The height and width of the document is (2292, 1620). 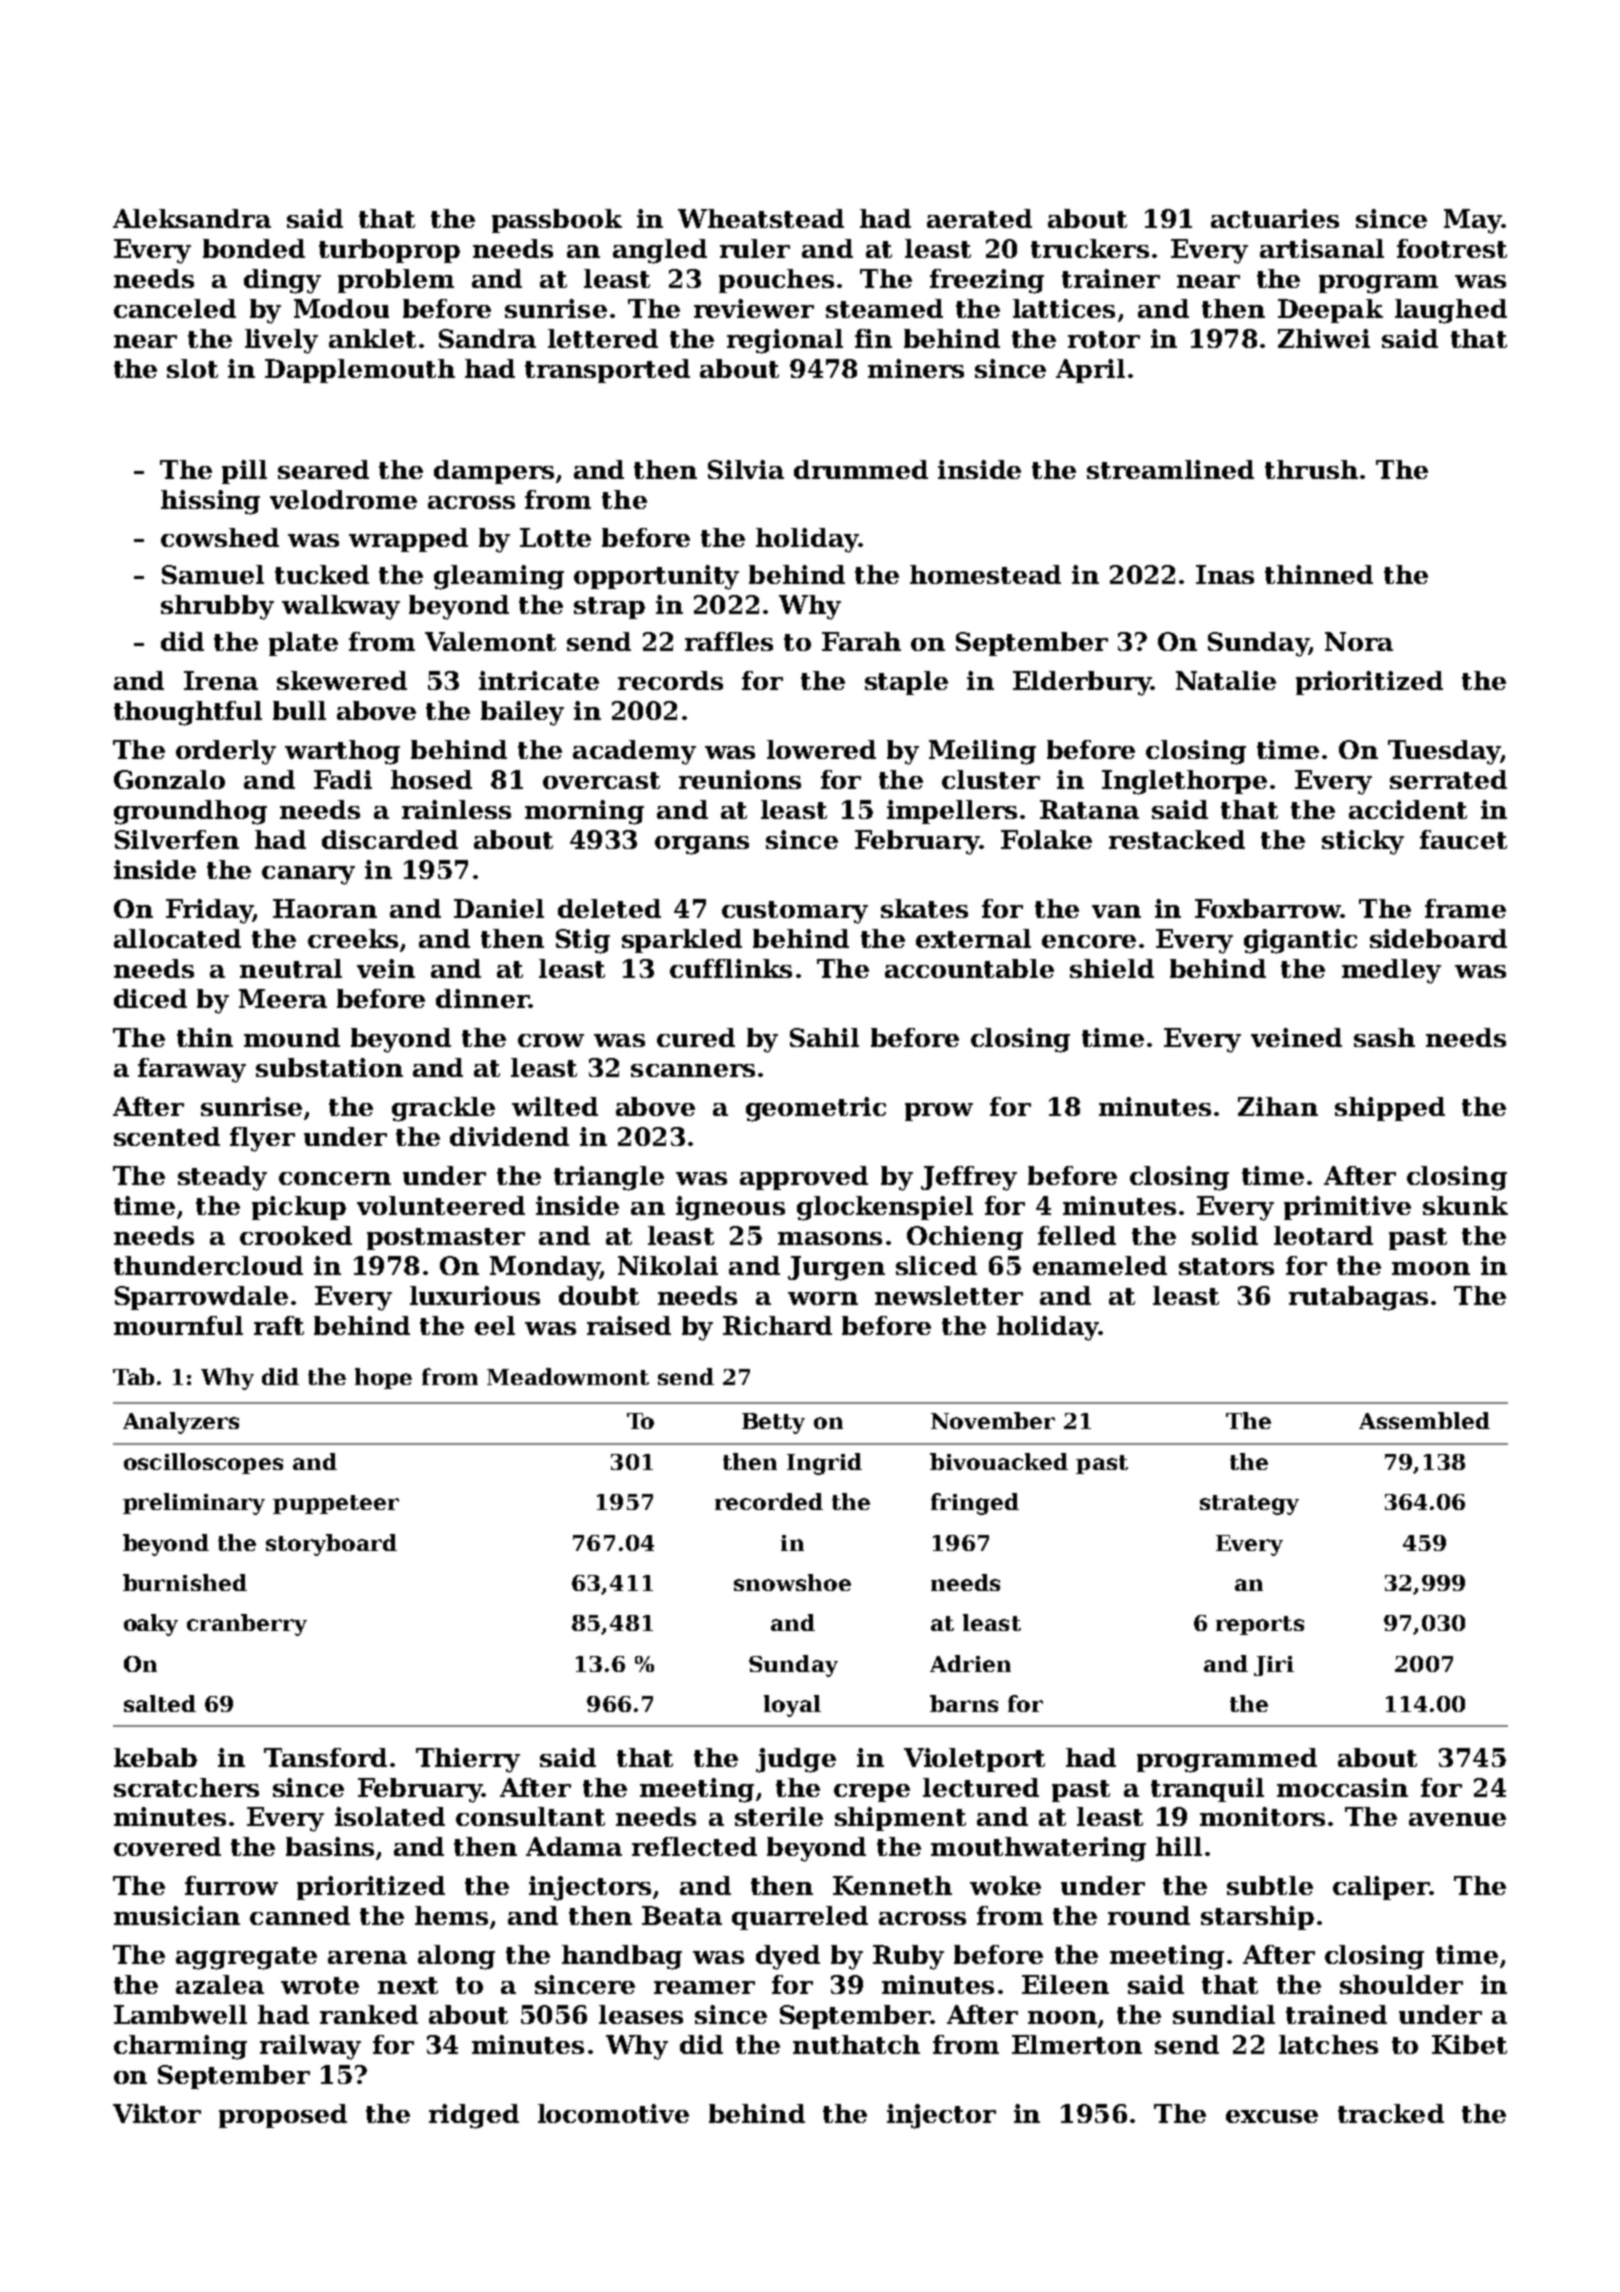 What do you see at coordinates (792, 1706) in the document?
I see `loyal` at bounding box center [792, 1706].
